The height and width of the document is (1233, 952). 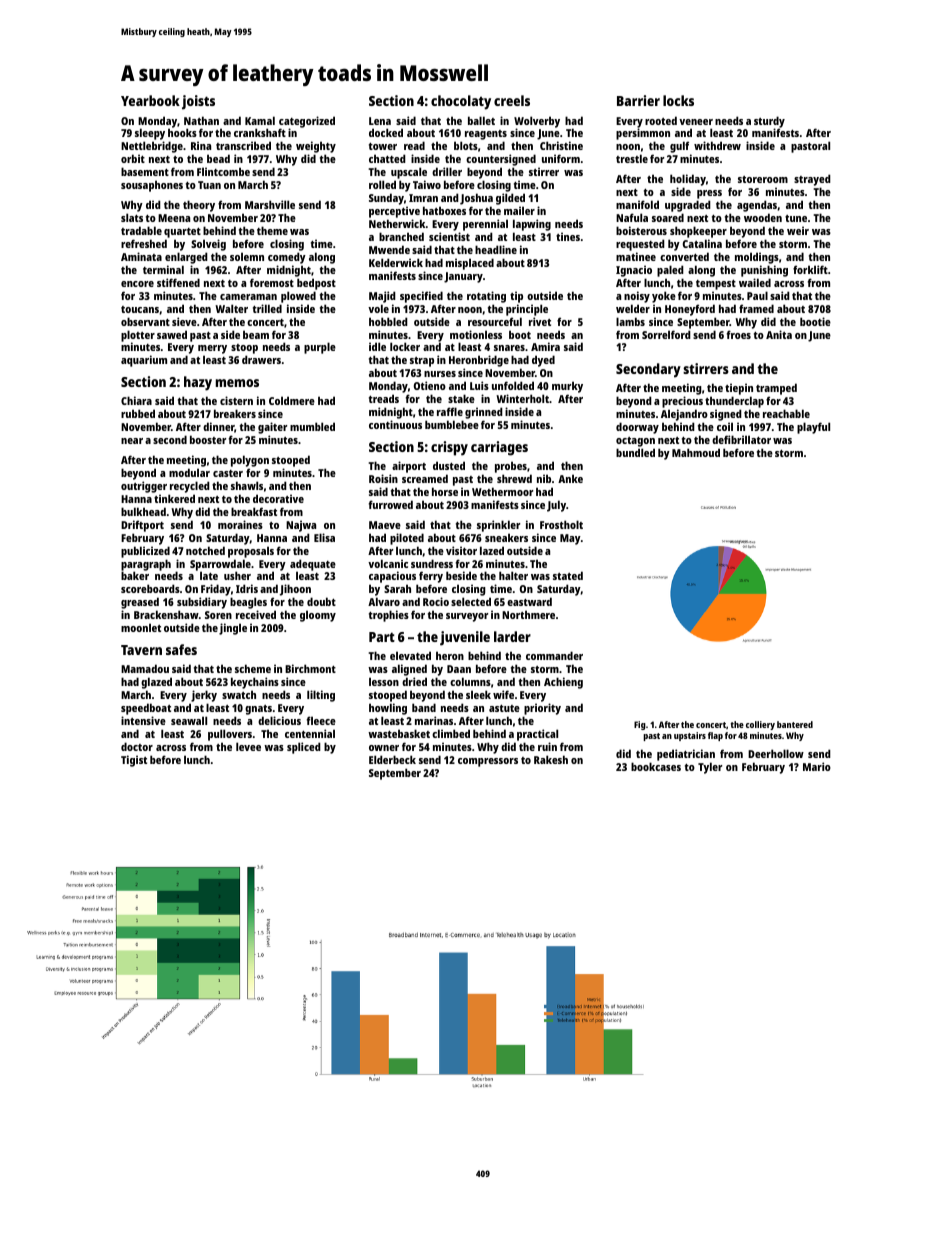 I want to click on chocolaty, so click(x=461, y=102).
